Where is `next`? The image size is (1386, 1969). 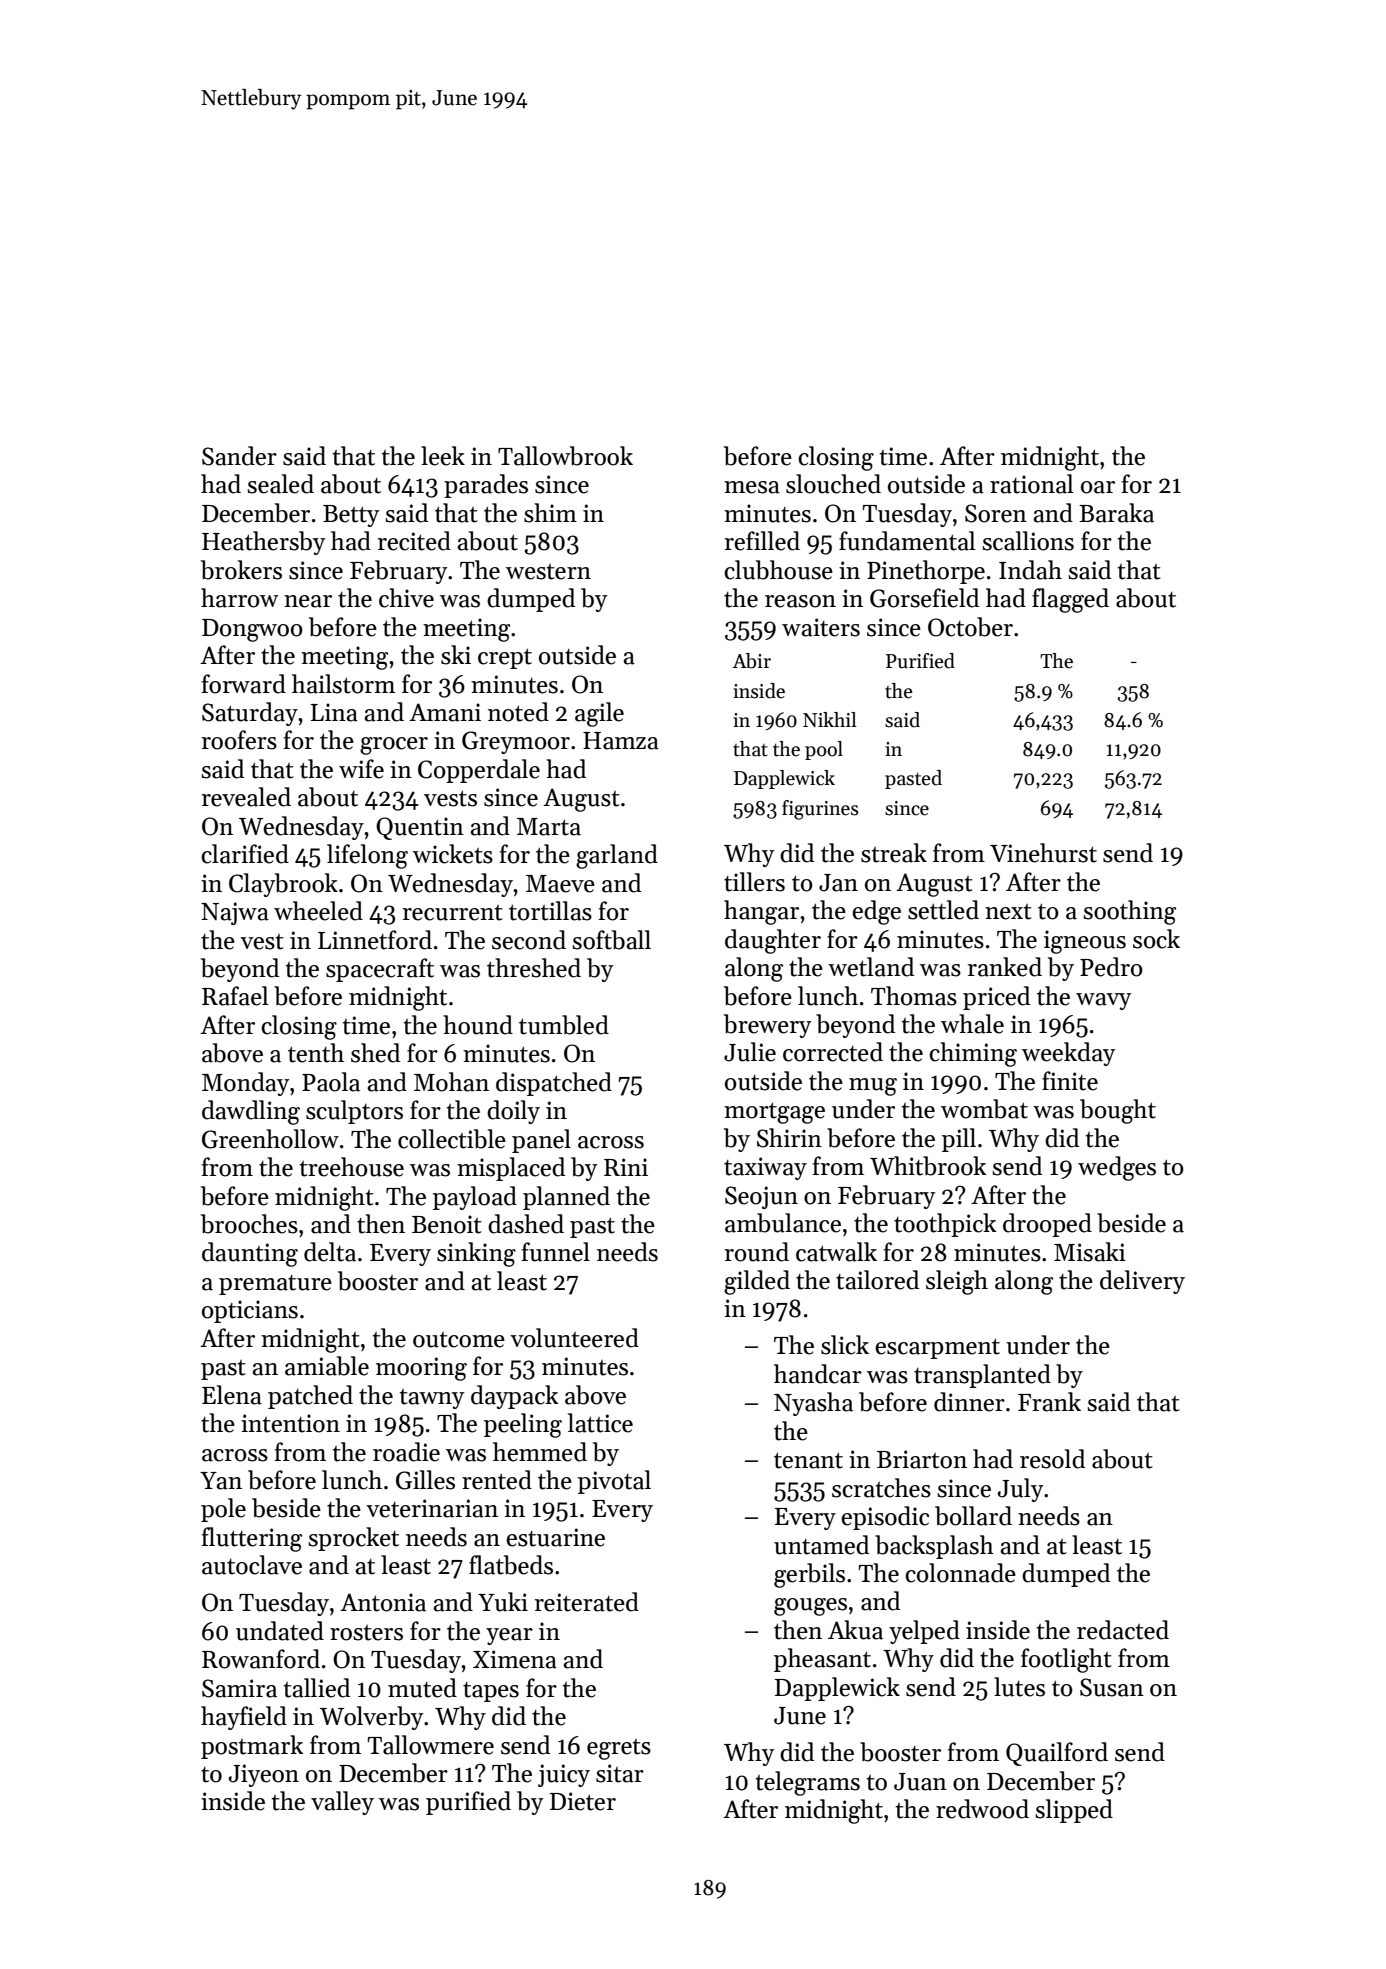 next is located at coordinates (1008, 912).
